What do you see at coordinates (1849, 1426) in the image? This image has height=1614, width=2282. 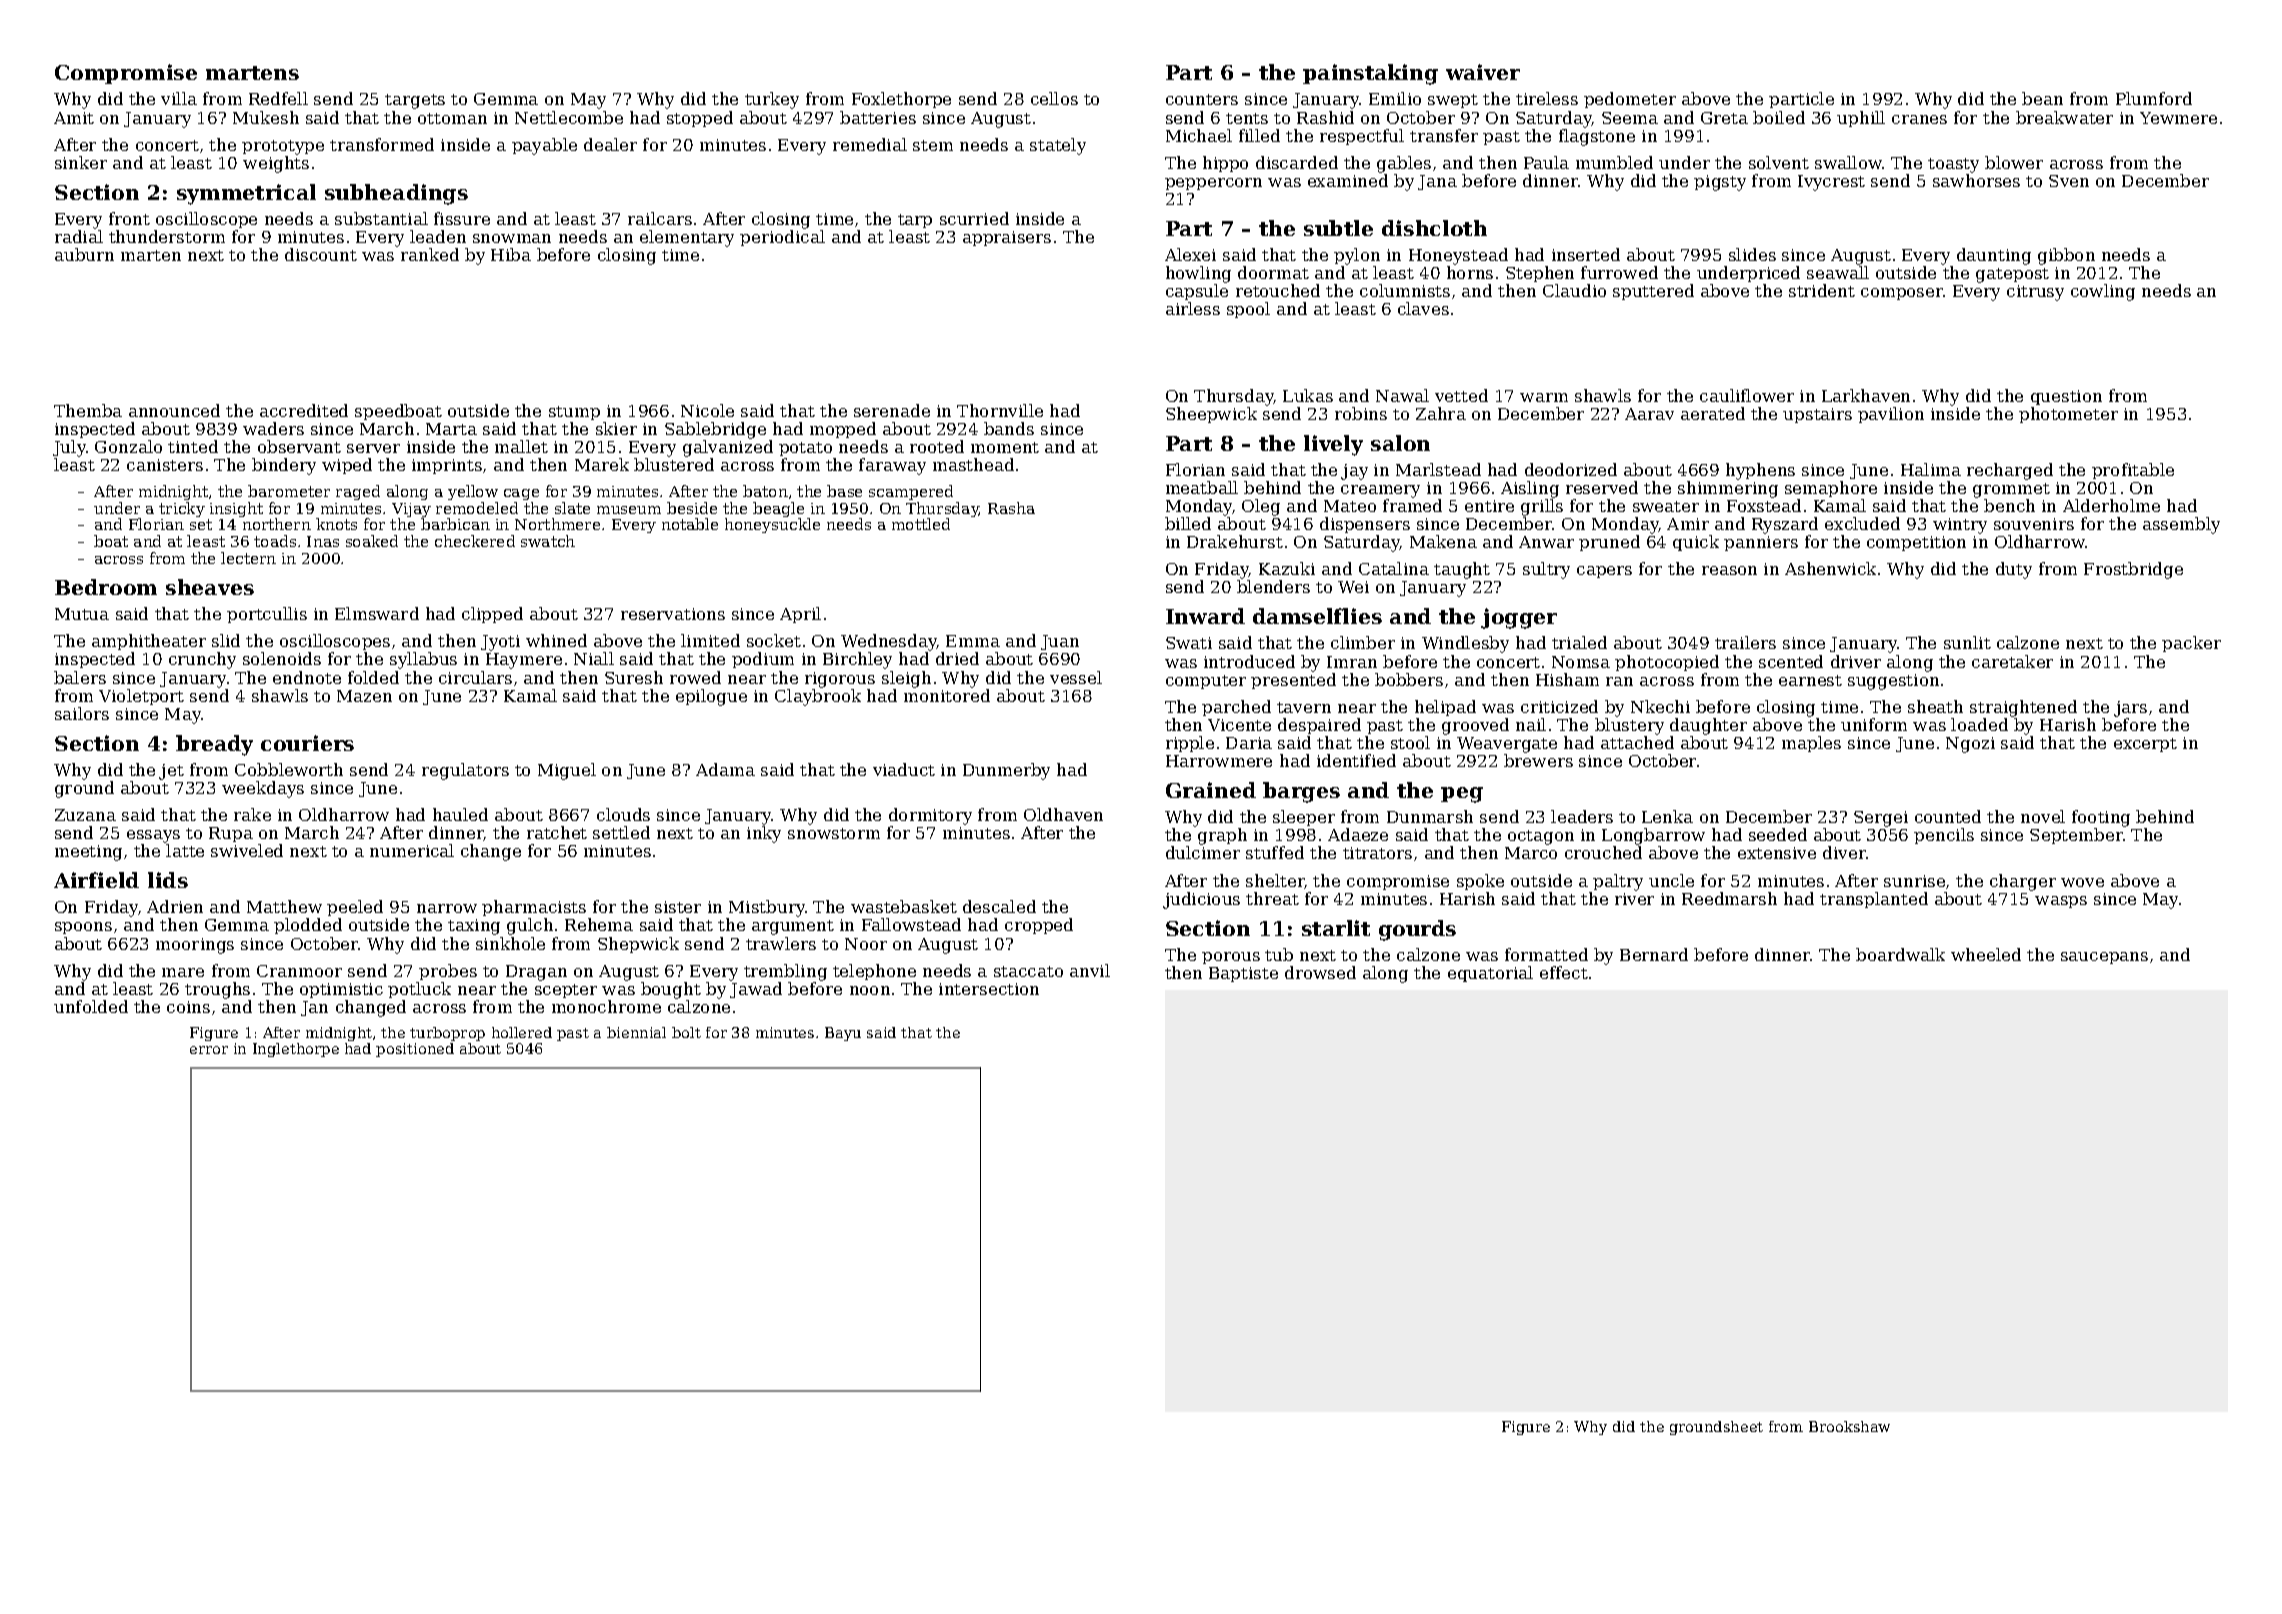 I see `Brookshaw` at bounding box center [1849, 1426].
